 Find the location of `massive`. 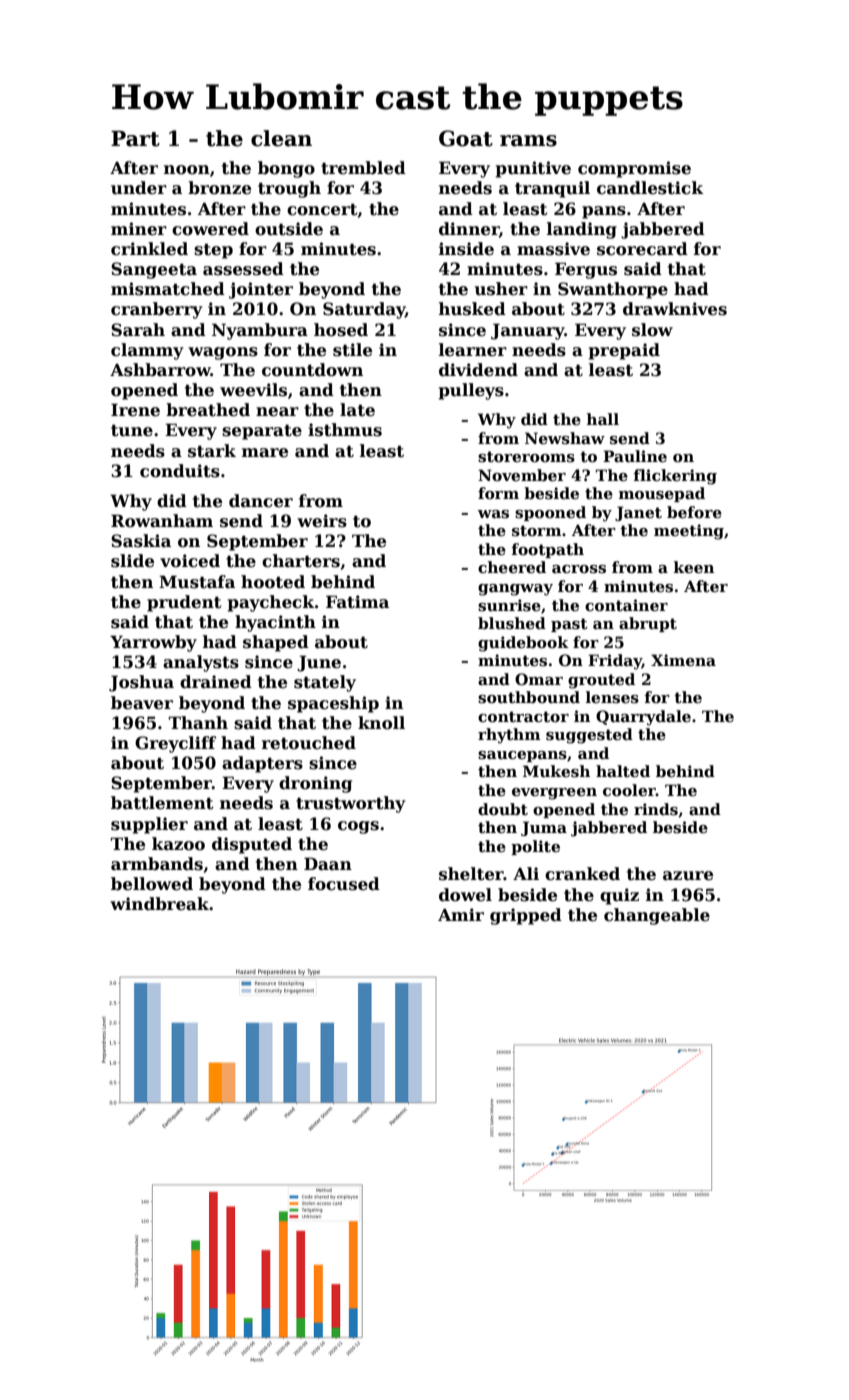

massive is located at coordinates (553, 249).
